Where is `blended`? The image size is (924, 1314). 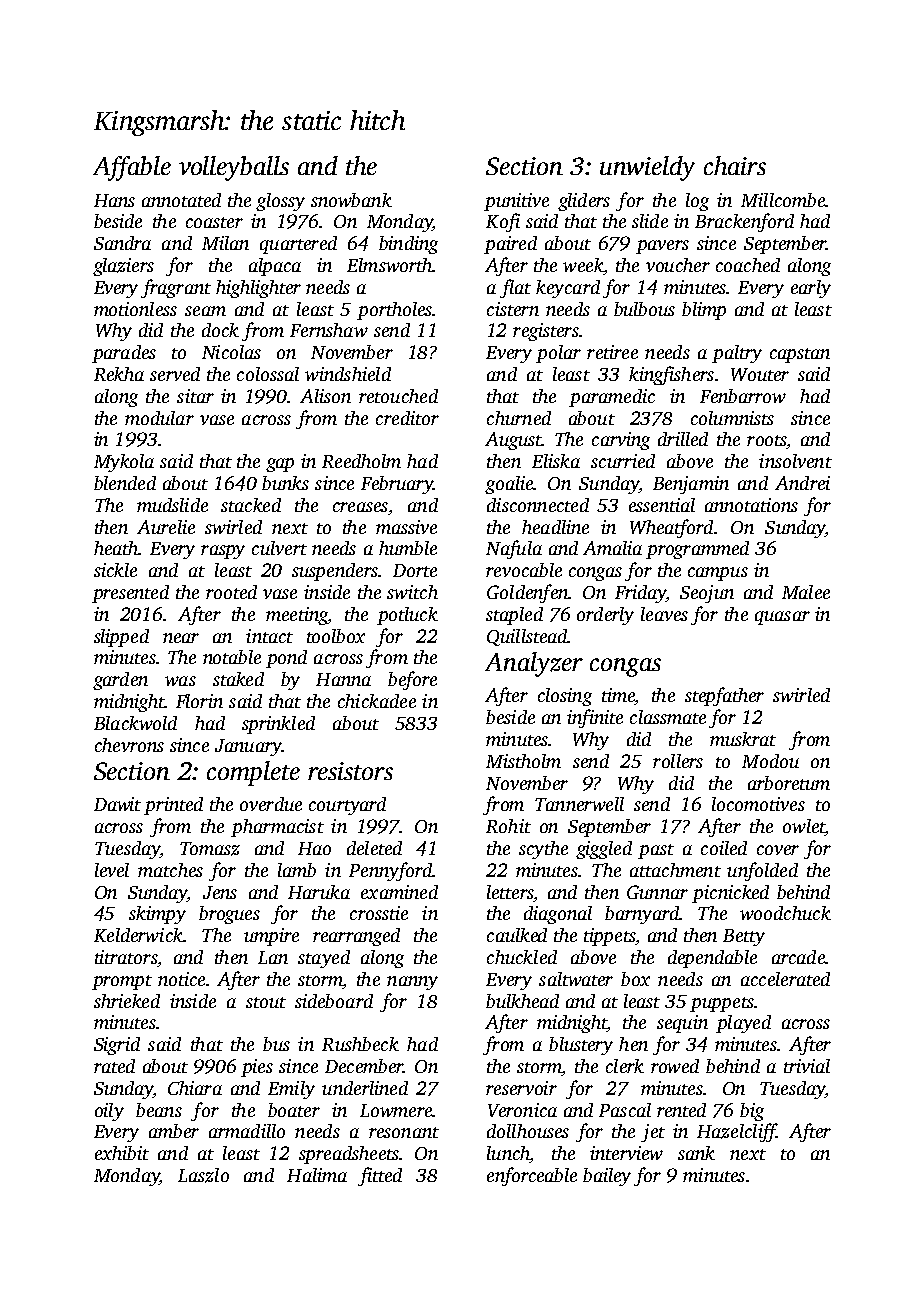 blended is located at coordinates (125, 483).
